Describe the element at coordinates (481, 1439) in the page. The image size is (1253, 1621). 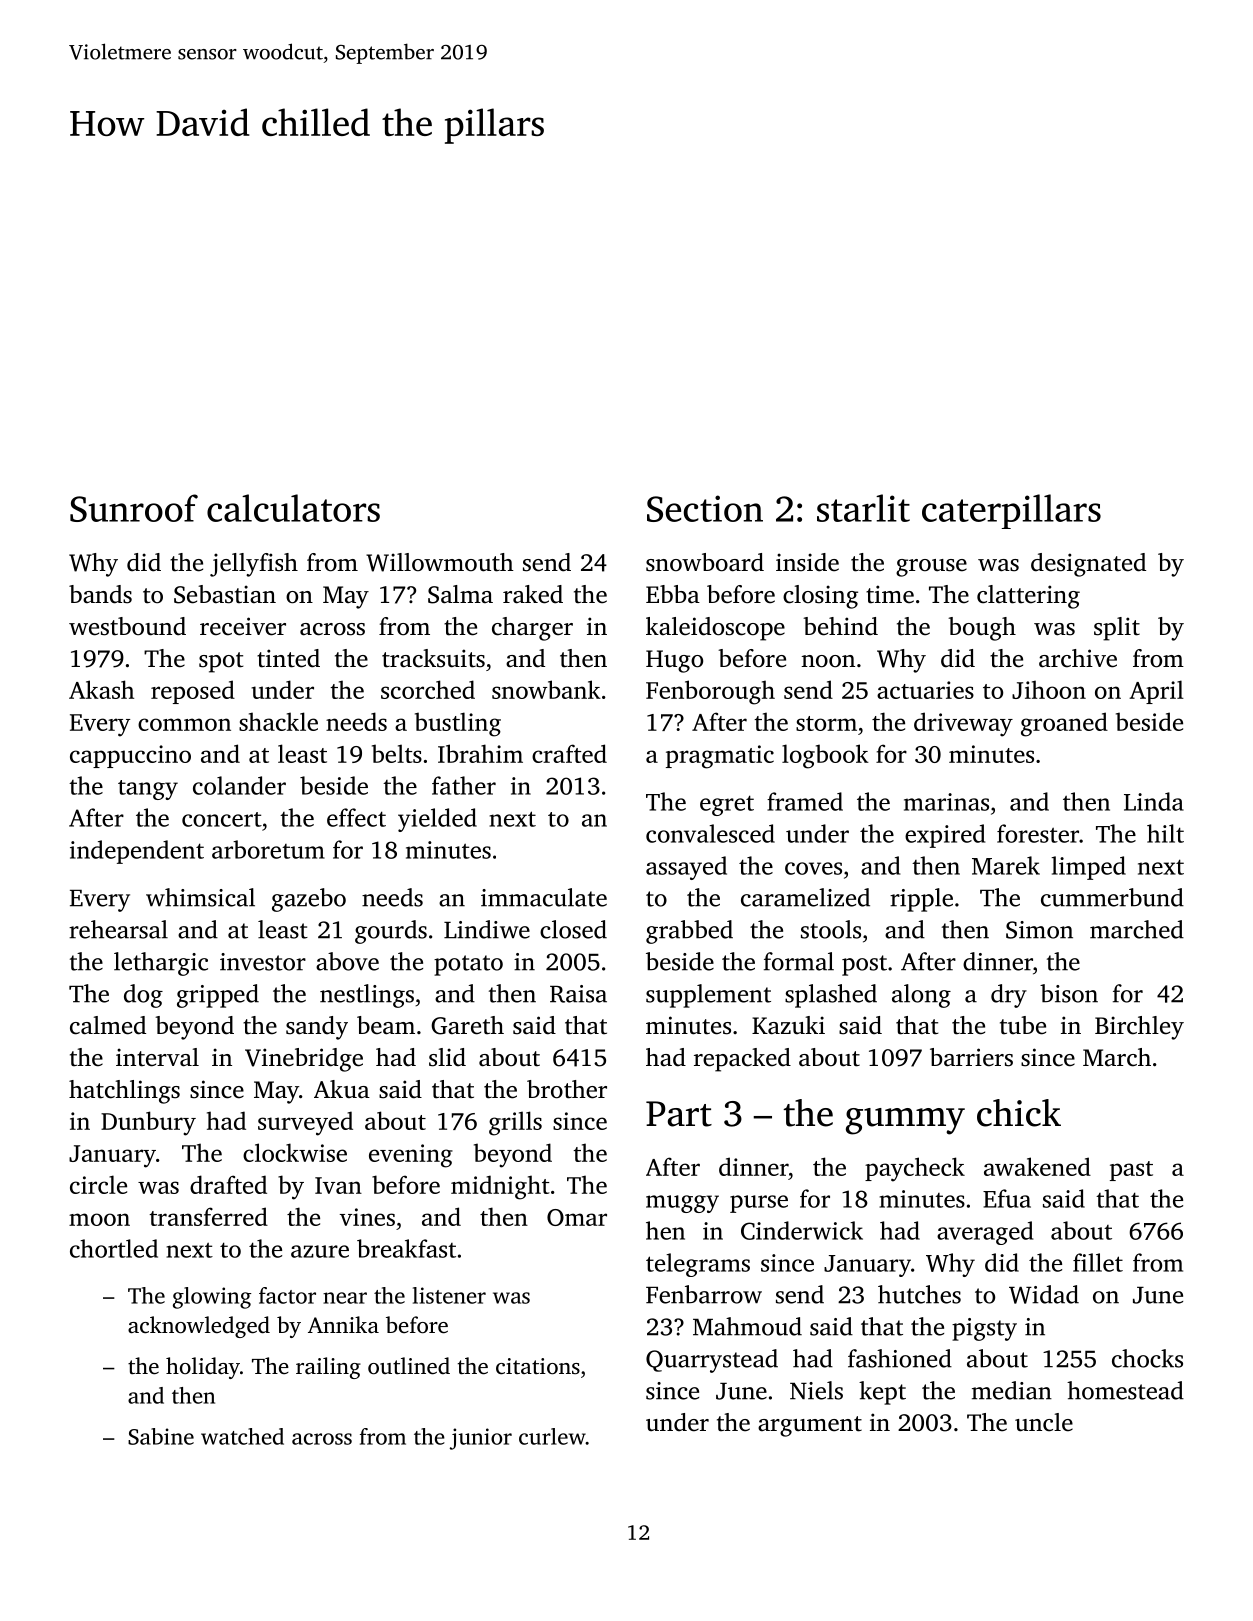
I see `junior` at that location.
